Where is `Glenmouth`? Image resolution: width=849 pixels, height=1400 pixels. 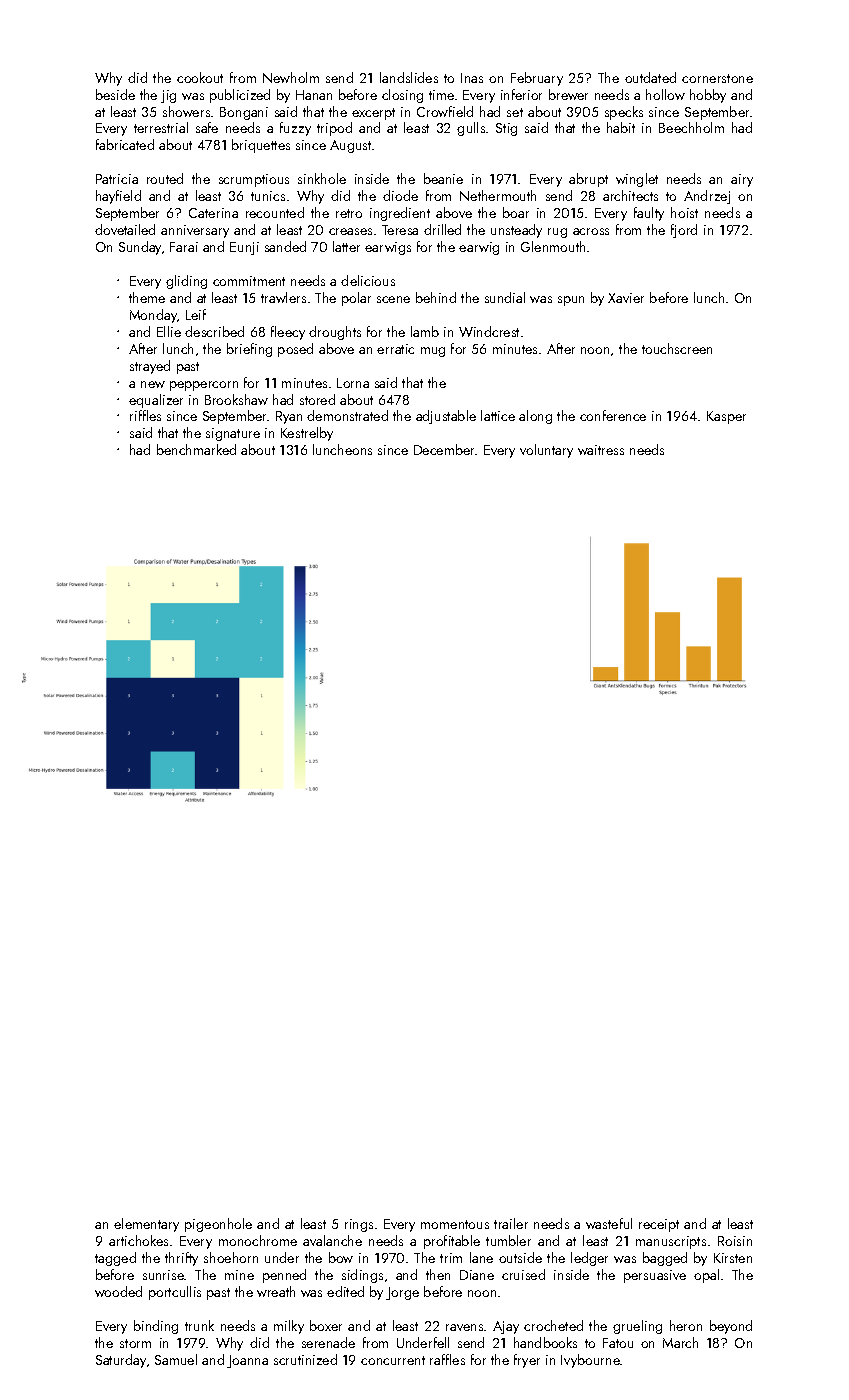 Glenmouth is located at coordinates (553, 246).
